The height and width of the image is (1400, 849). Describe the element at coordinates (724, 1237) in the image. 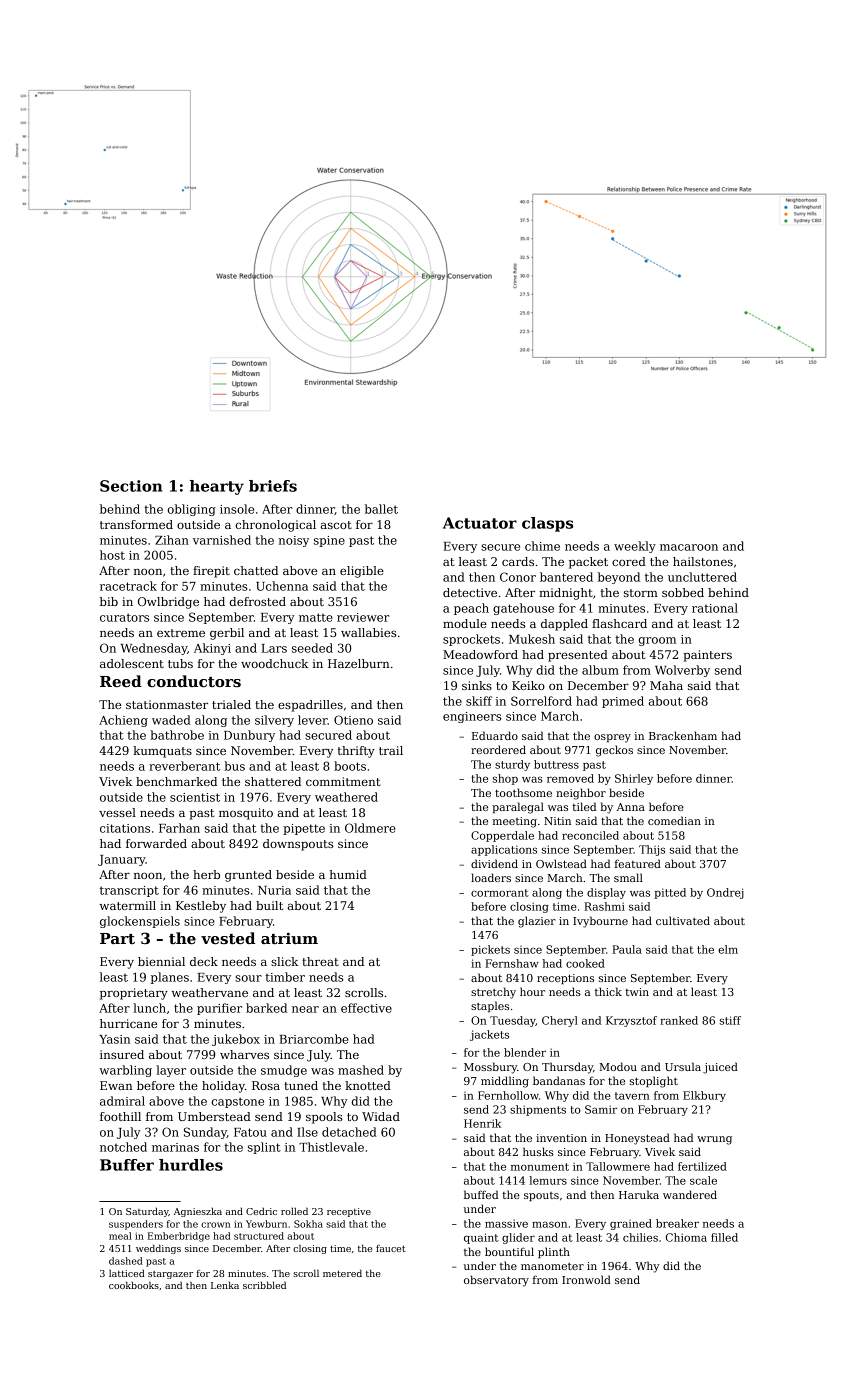

I see `filled` at that location.
